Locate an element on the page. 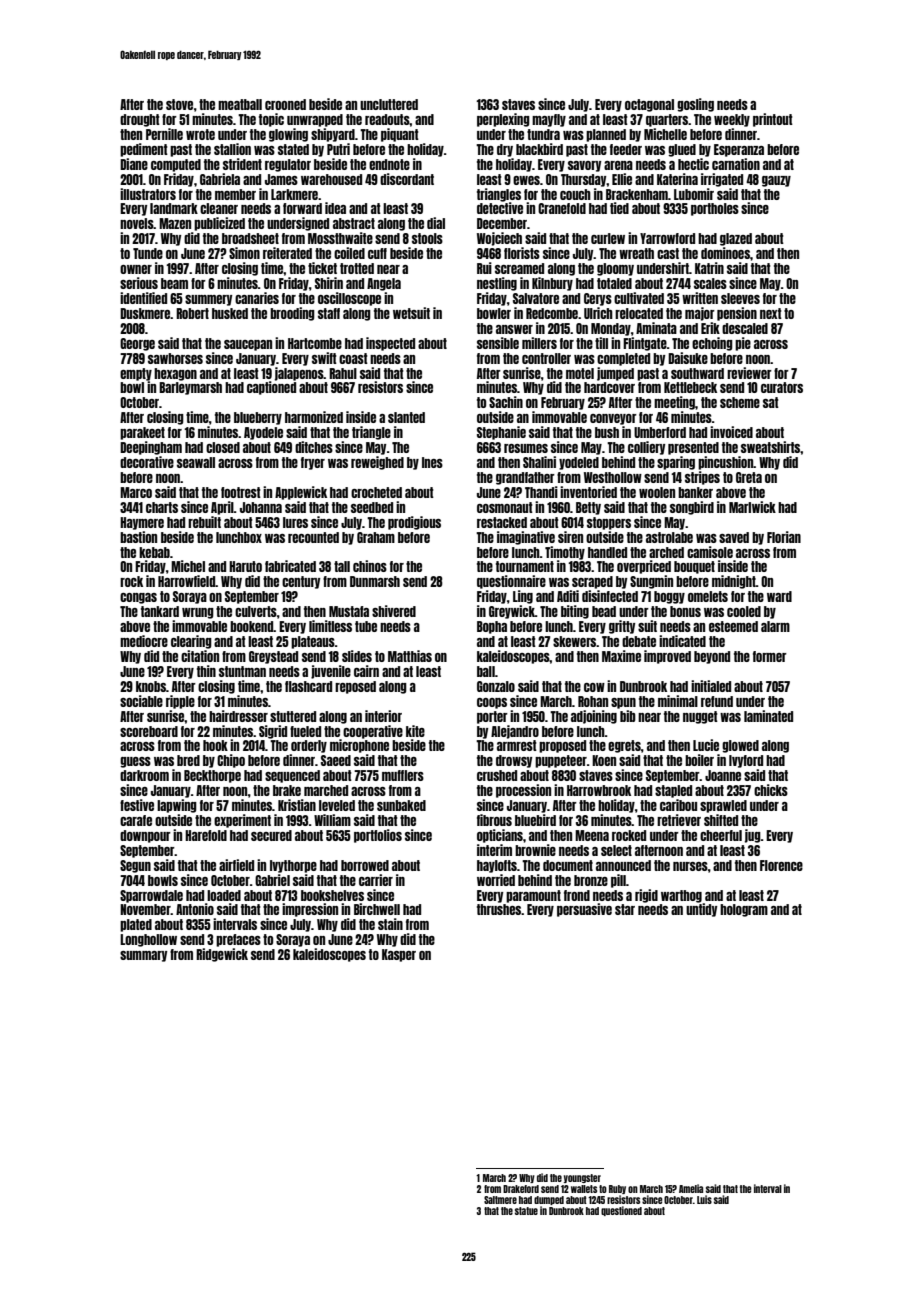 The height and width of the document is (1308, 924). Drakeford is located at coordinates (521, 1189).
